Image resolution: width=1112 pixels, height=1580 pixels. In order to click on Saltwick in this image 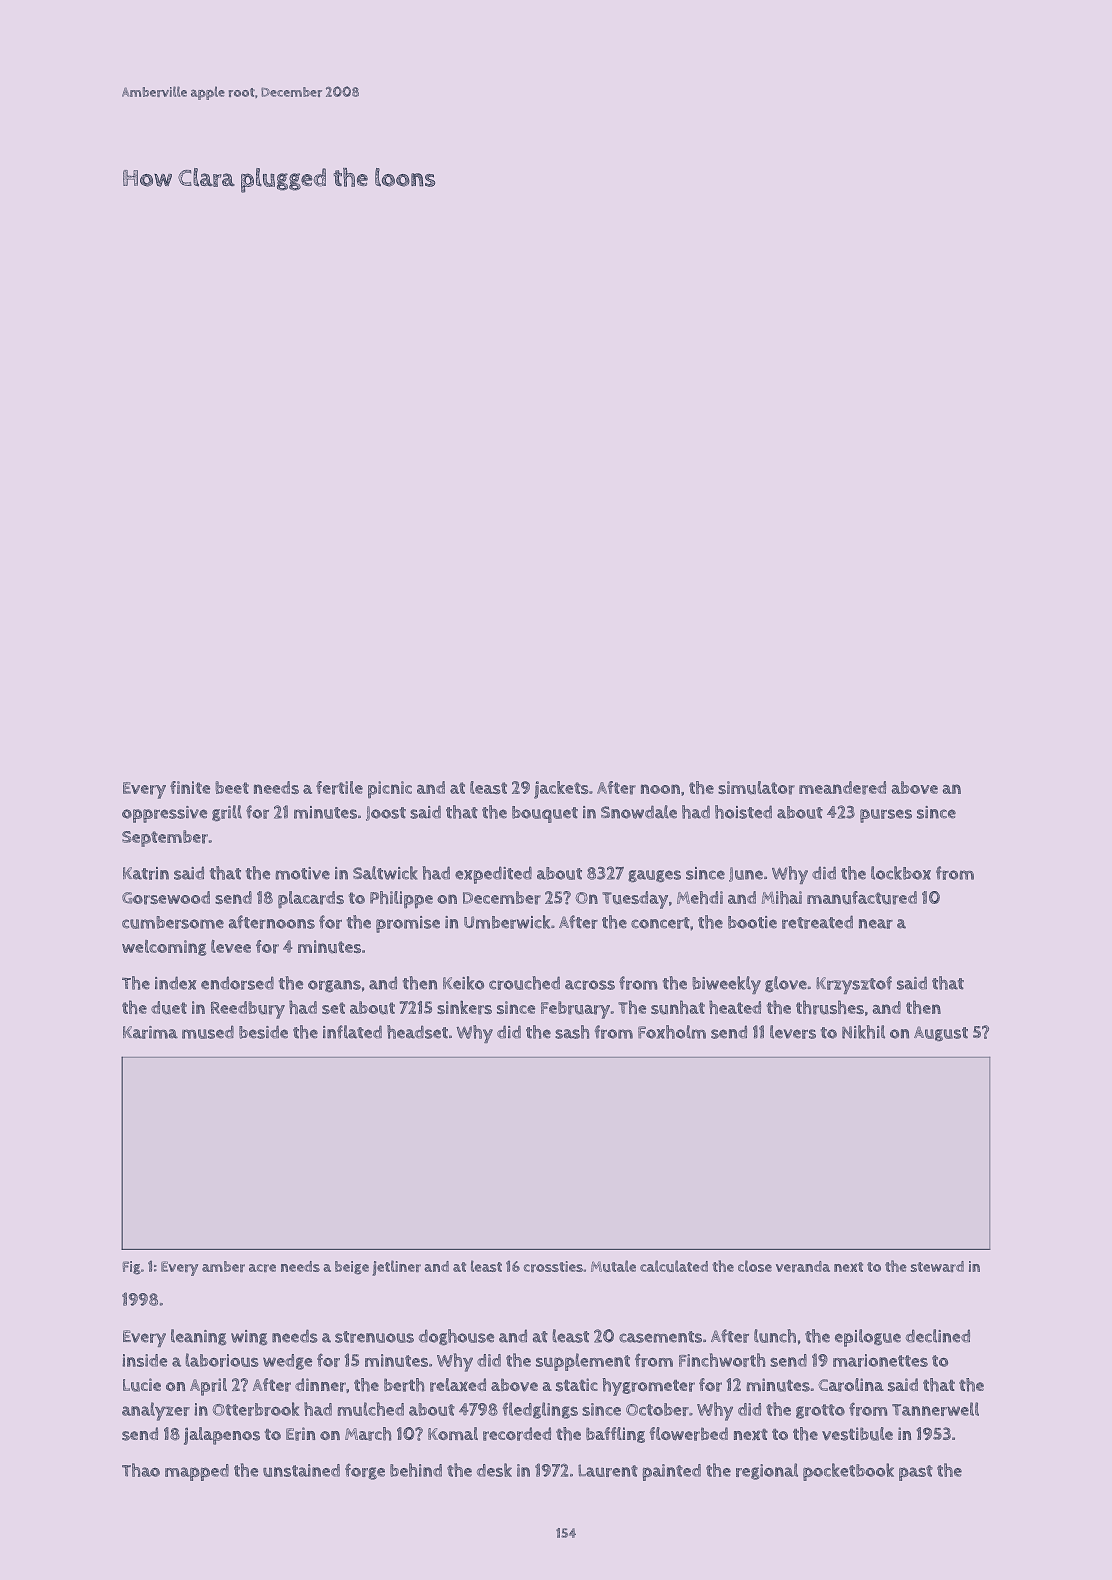, I will do `click(385, 873)`.
